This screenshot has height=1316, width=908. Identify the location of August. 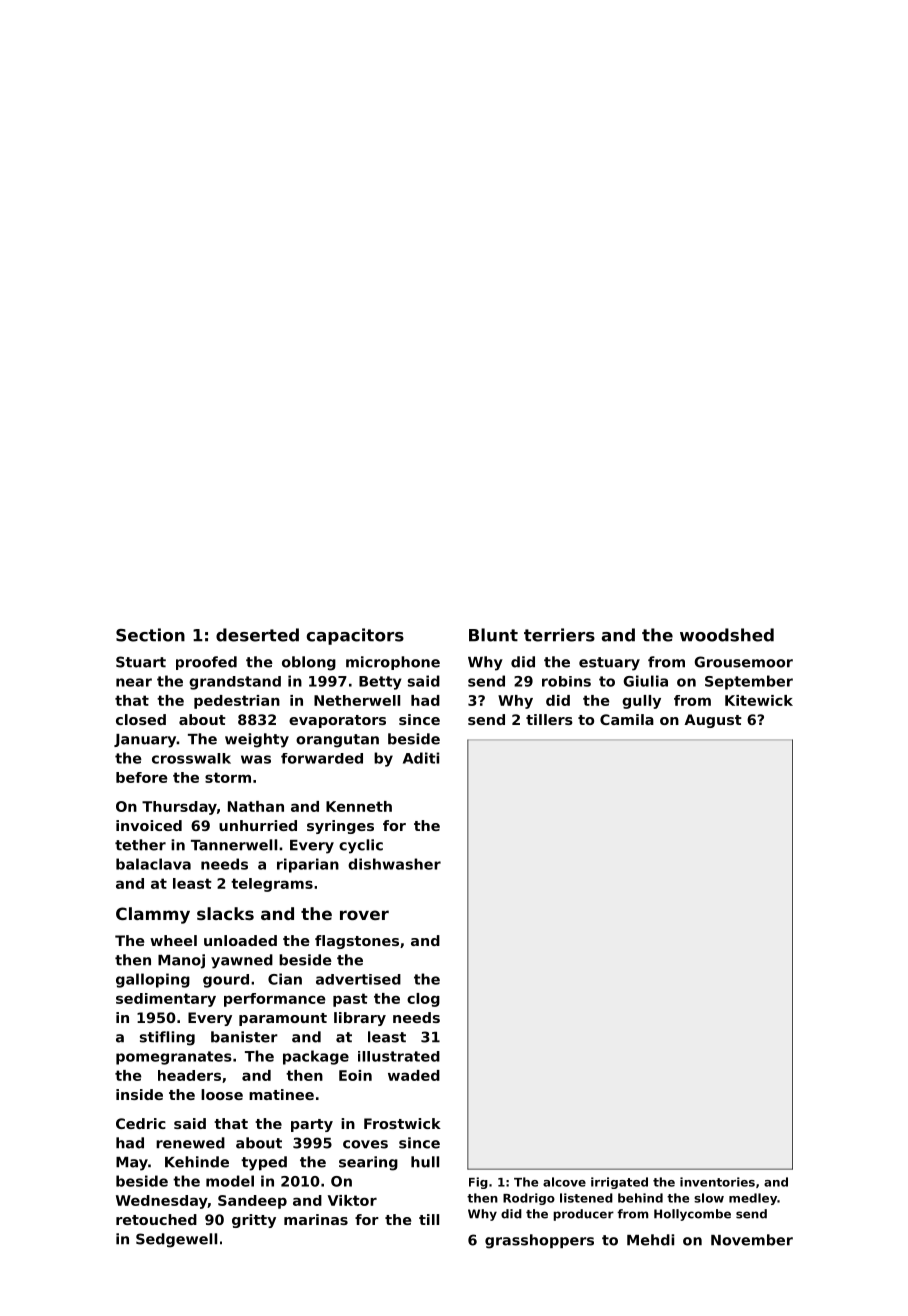
(713, 721).
